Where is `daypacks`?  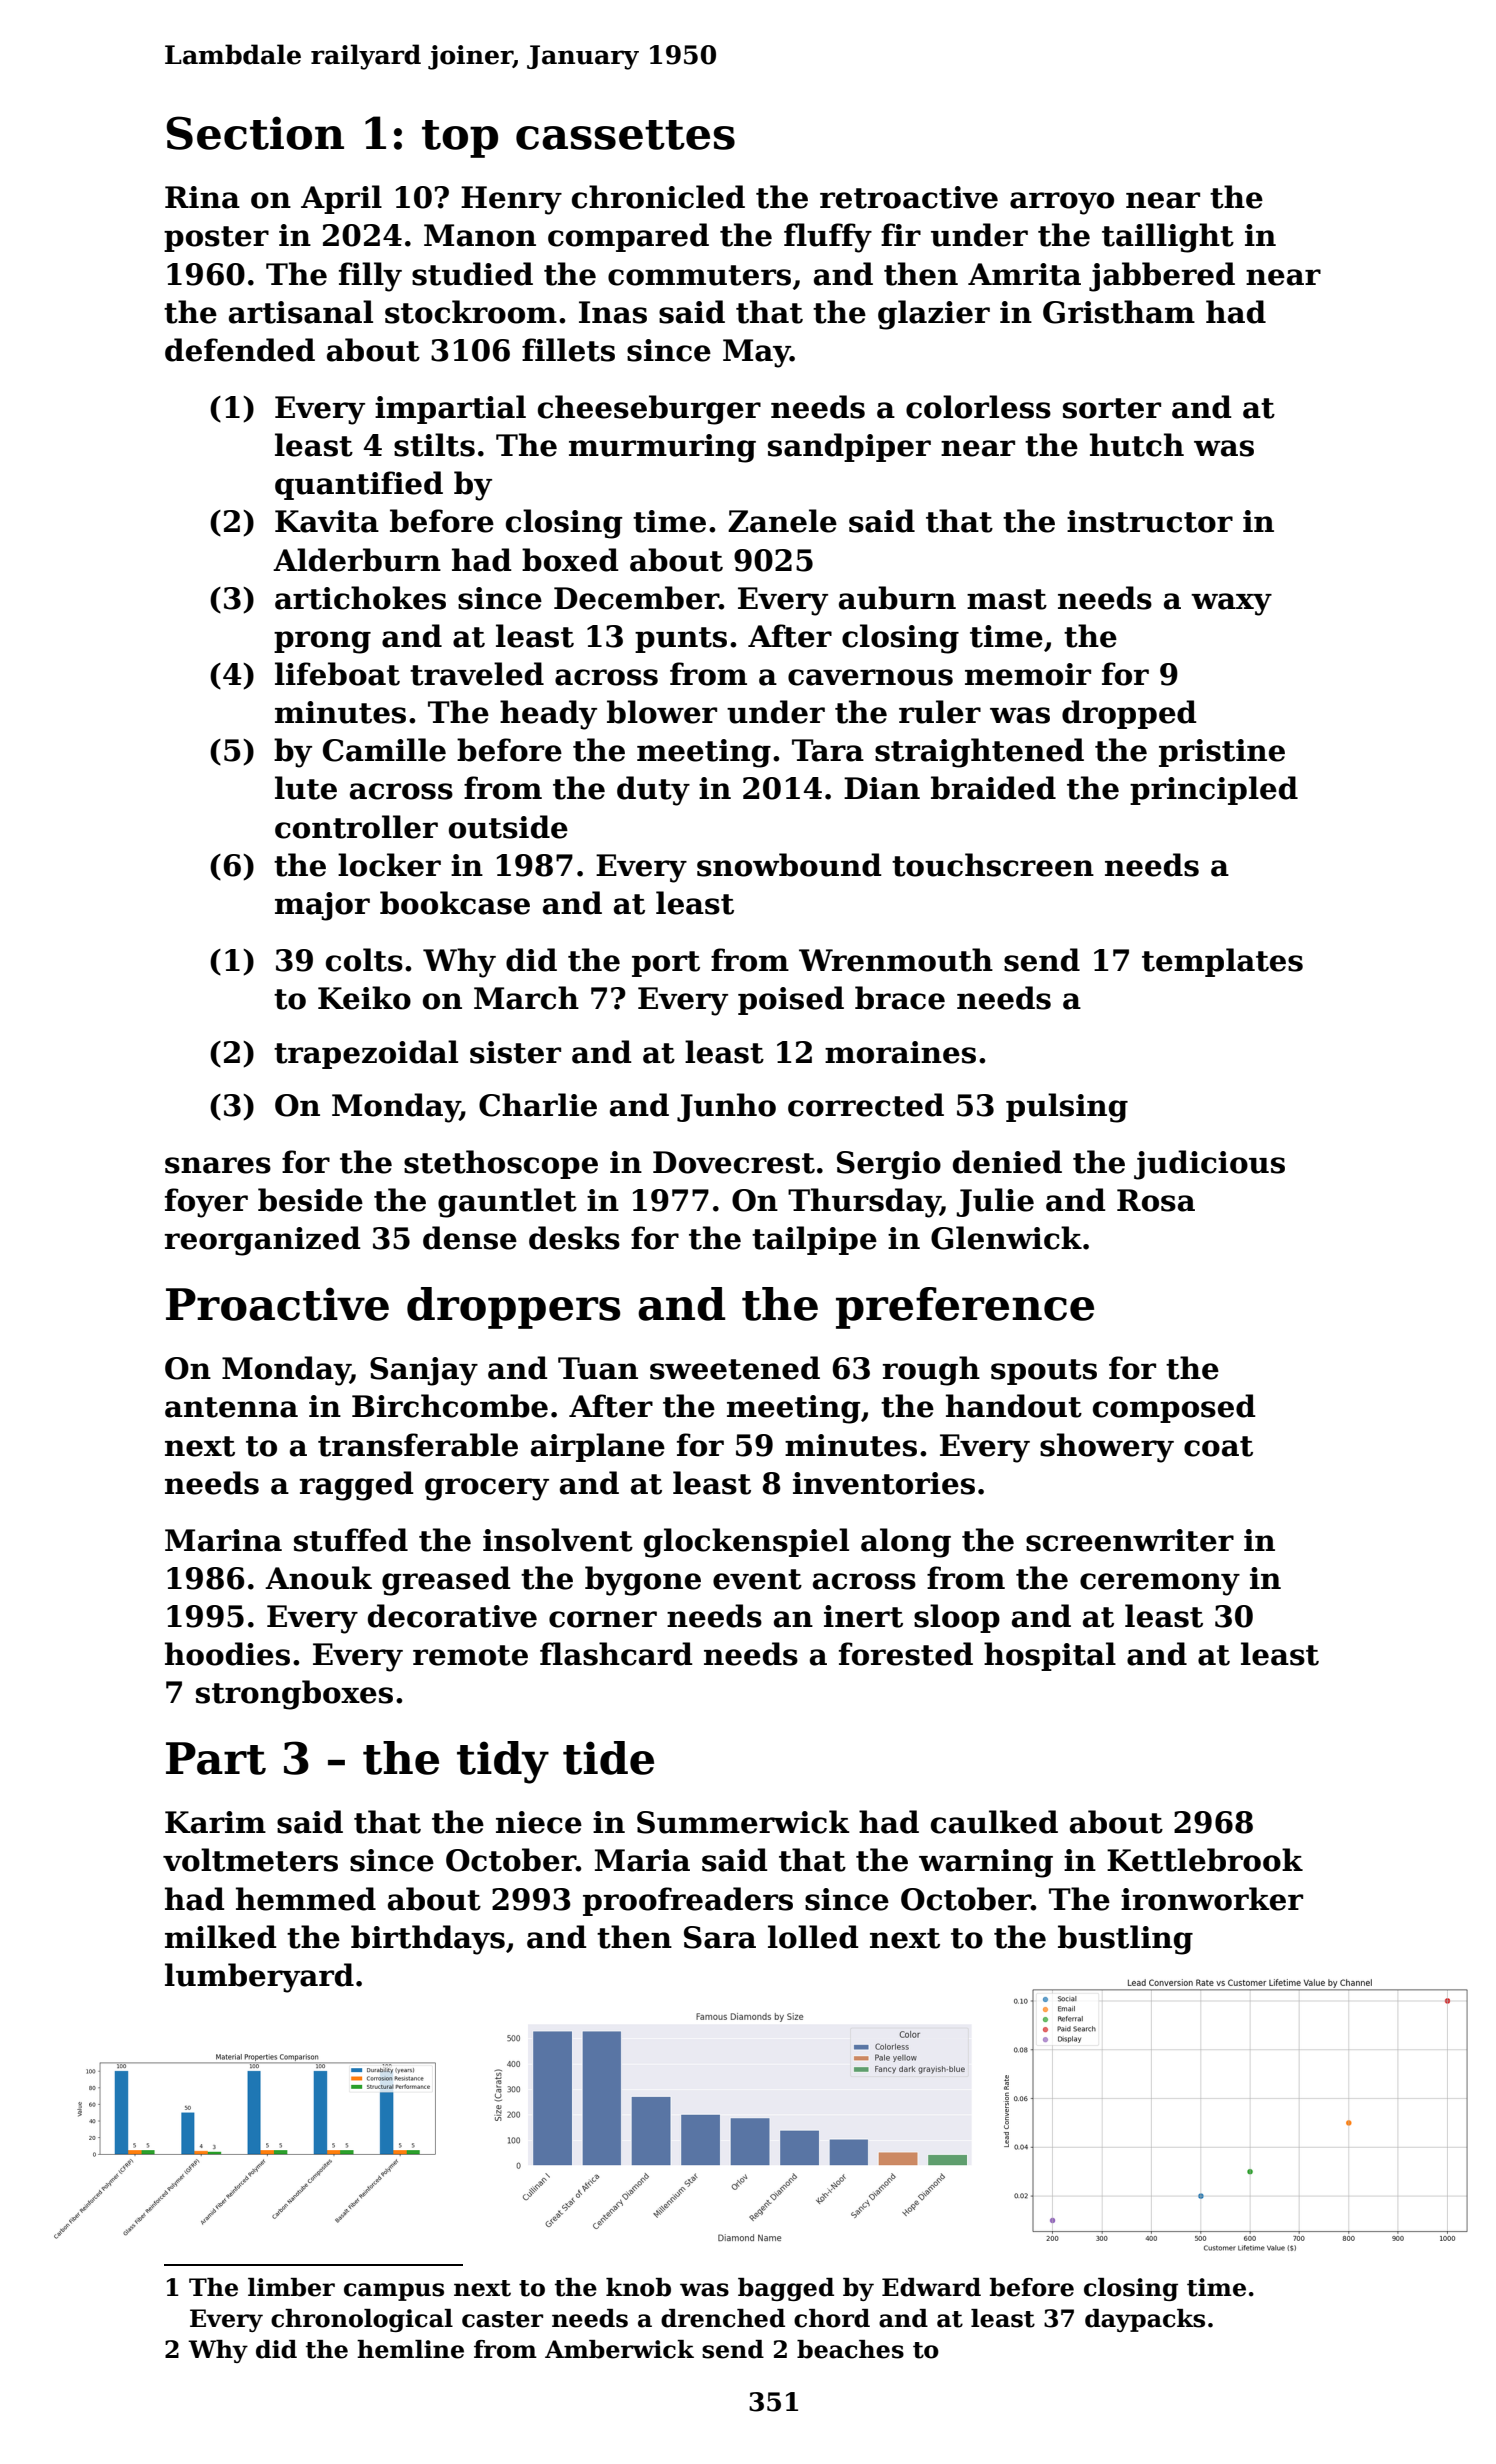
daypacks is located at coordinates (1145, 2320).
